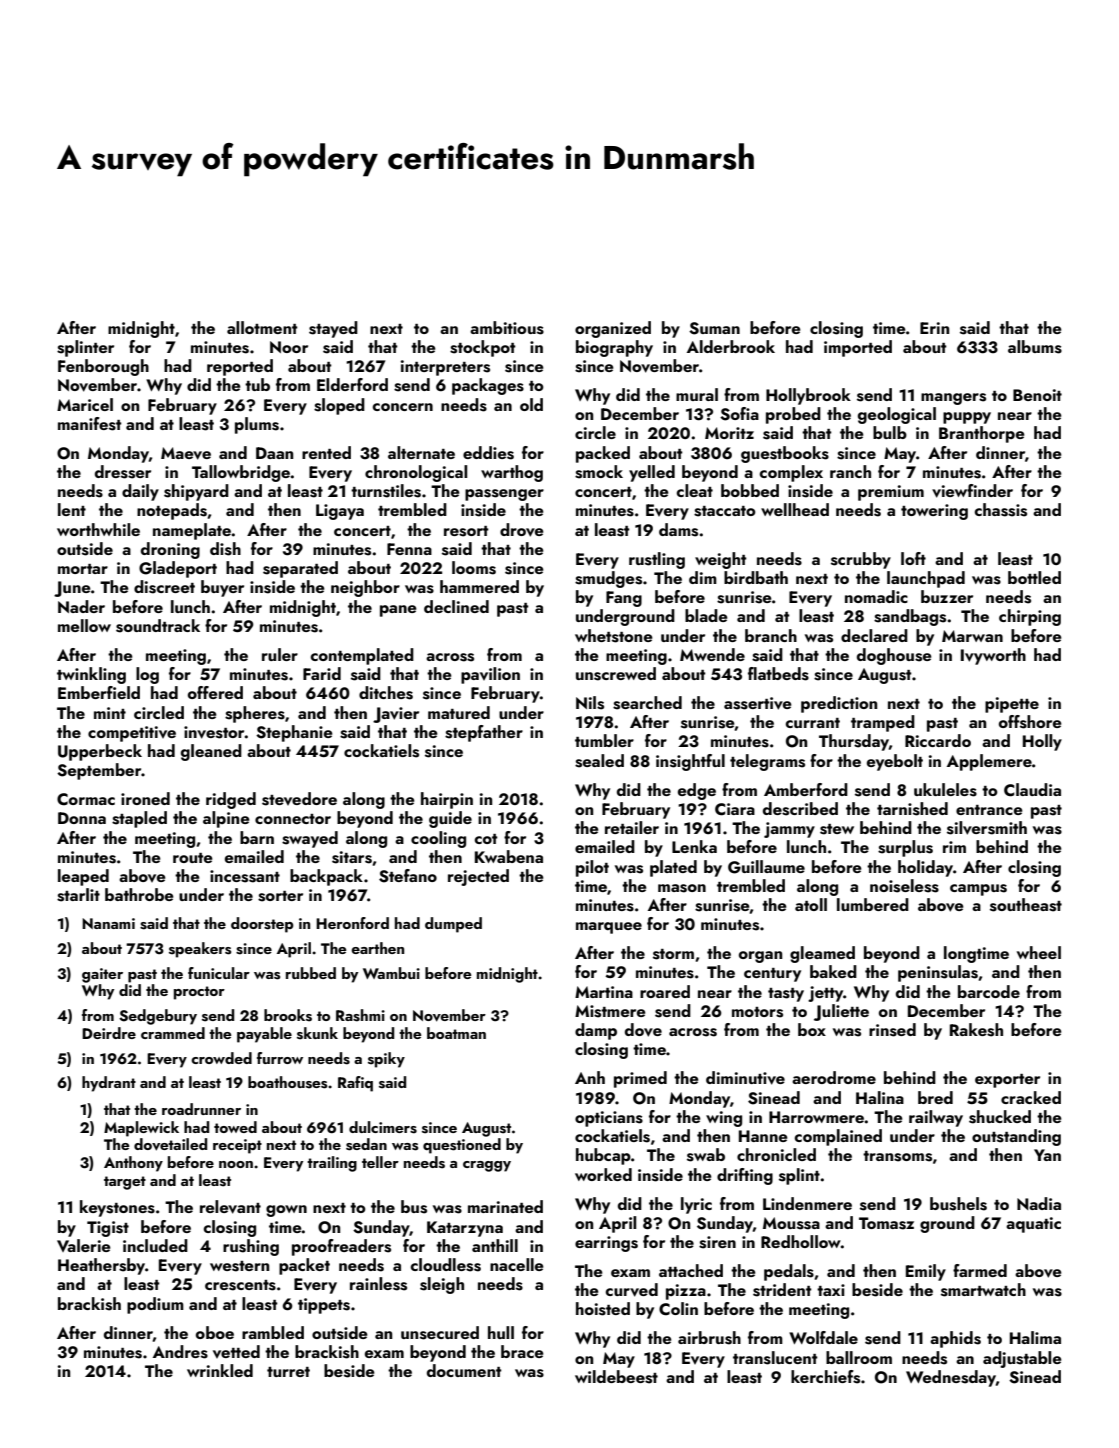 The width and height of the screenshot is (1119, 1448). I want to click on ambitious, so click(507, 328).
